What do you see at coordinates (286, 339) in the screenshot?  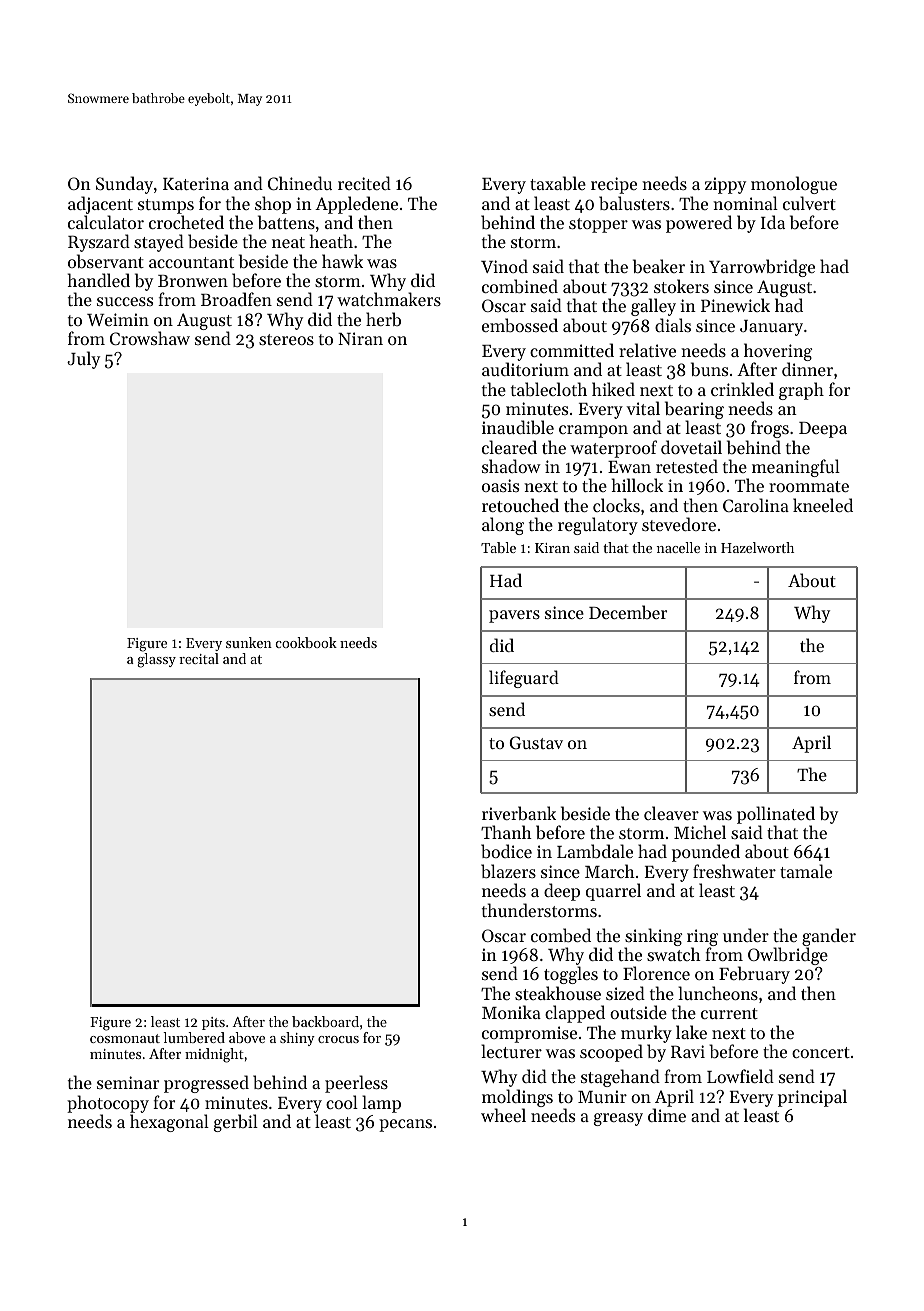 I see `stereos` at bounding box center [286, 339].
